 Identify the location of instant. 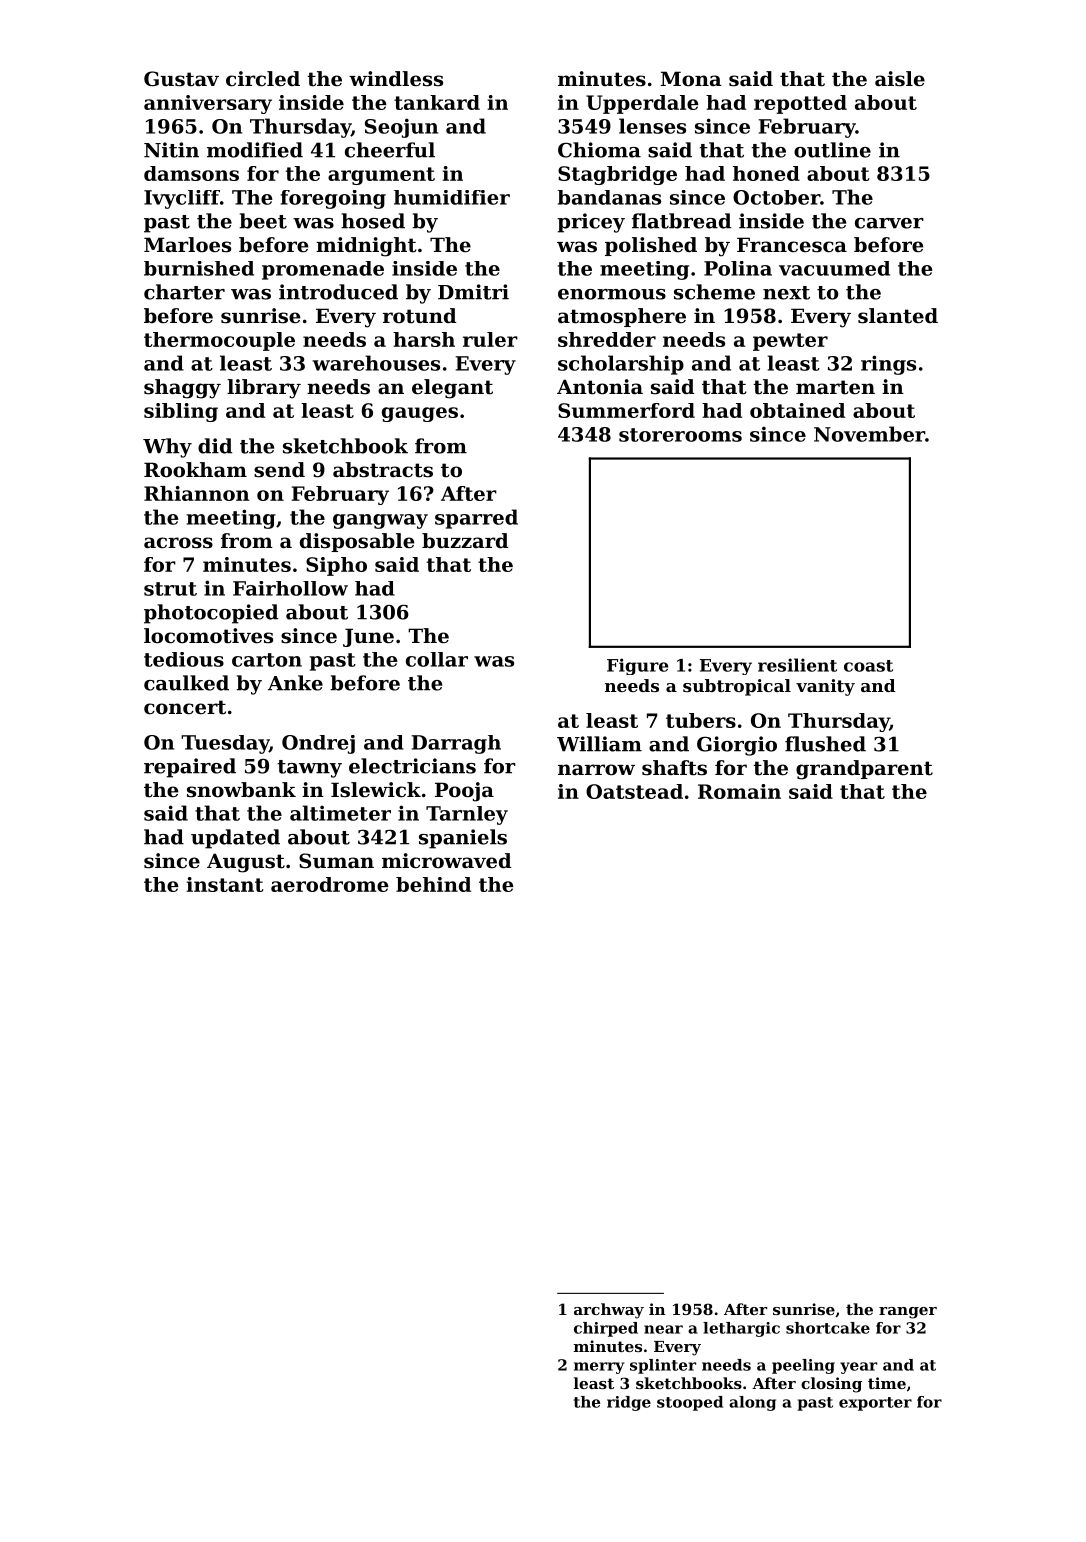
(225, 884).
